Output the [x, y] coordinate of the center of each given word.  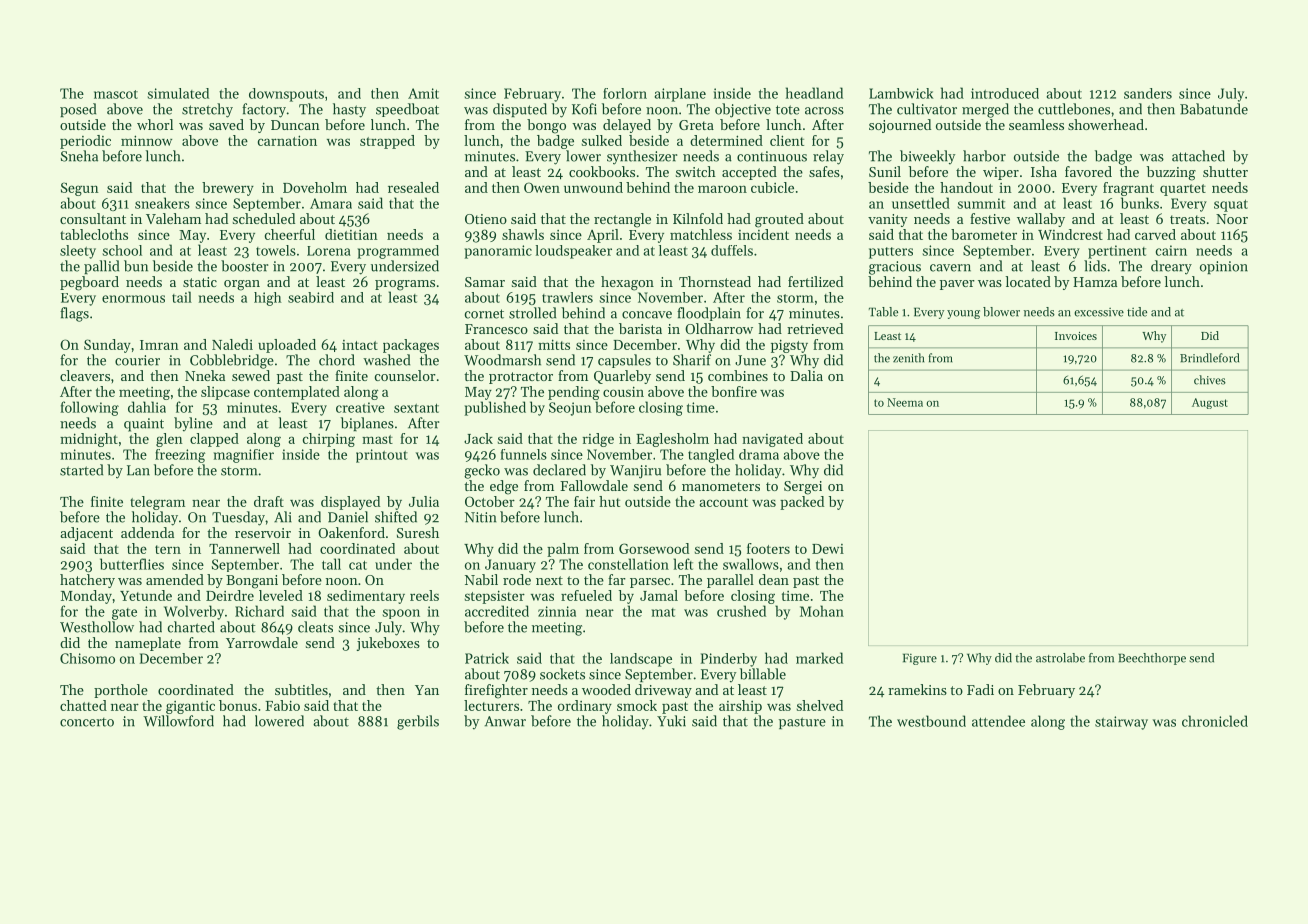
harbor [984, 156]
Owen [542, 187]
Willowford [178, 721]
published [495, 408]
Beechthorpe [1152, 659]
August [1210, 403]
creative [360, 407]
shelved [820, 705]
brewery [228, 189]
